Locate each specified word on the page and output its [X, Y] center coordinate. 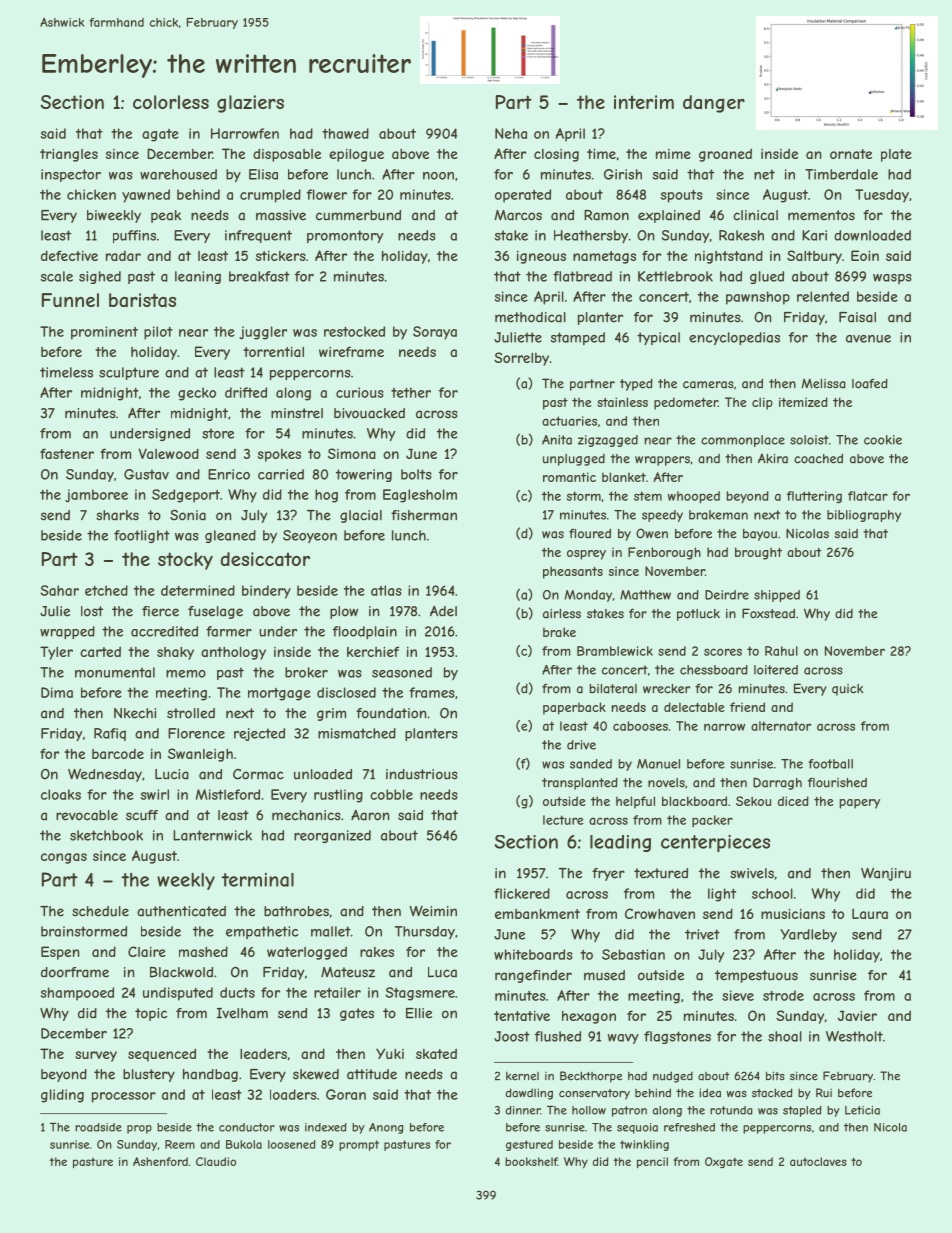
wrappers [662, 461]
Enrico [229, 474]
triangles [69, 155]
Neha [511, 133]
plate [896, 155]
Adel [443, 611]
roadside [98, 1127]
